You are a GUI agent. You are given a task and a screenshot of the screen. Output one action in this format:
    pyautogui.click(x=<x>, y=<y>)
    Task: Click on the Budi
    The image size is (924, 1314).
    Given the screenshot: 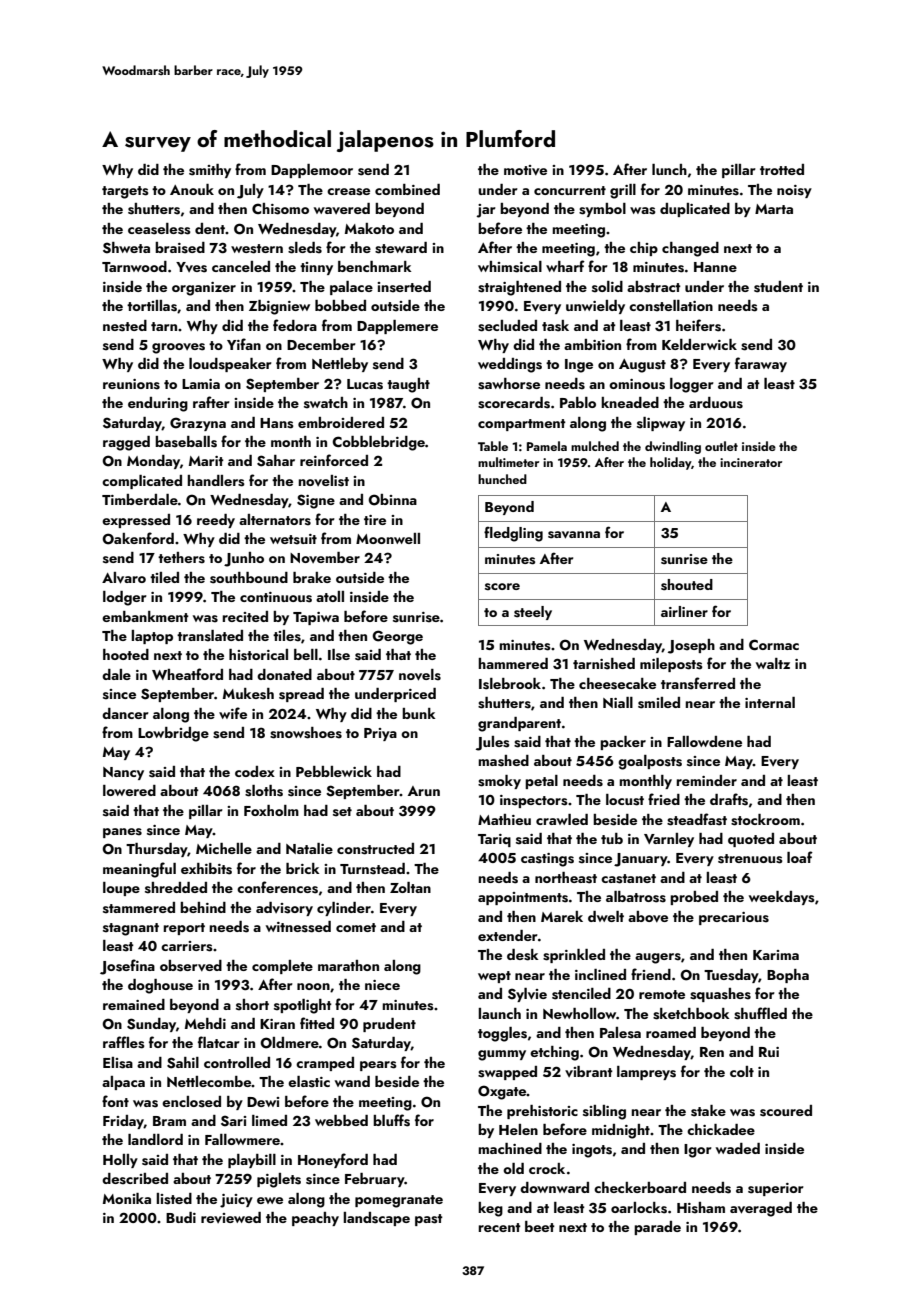 What is the action you would take?
    pyautogui.click(x=181, y=1217)
